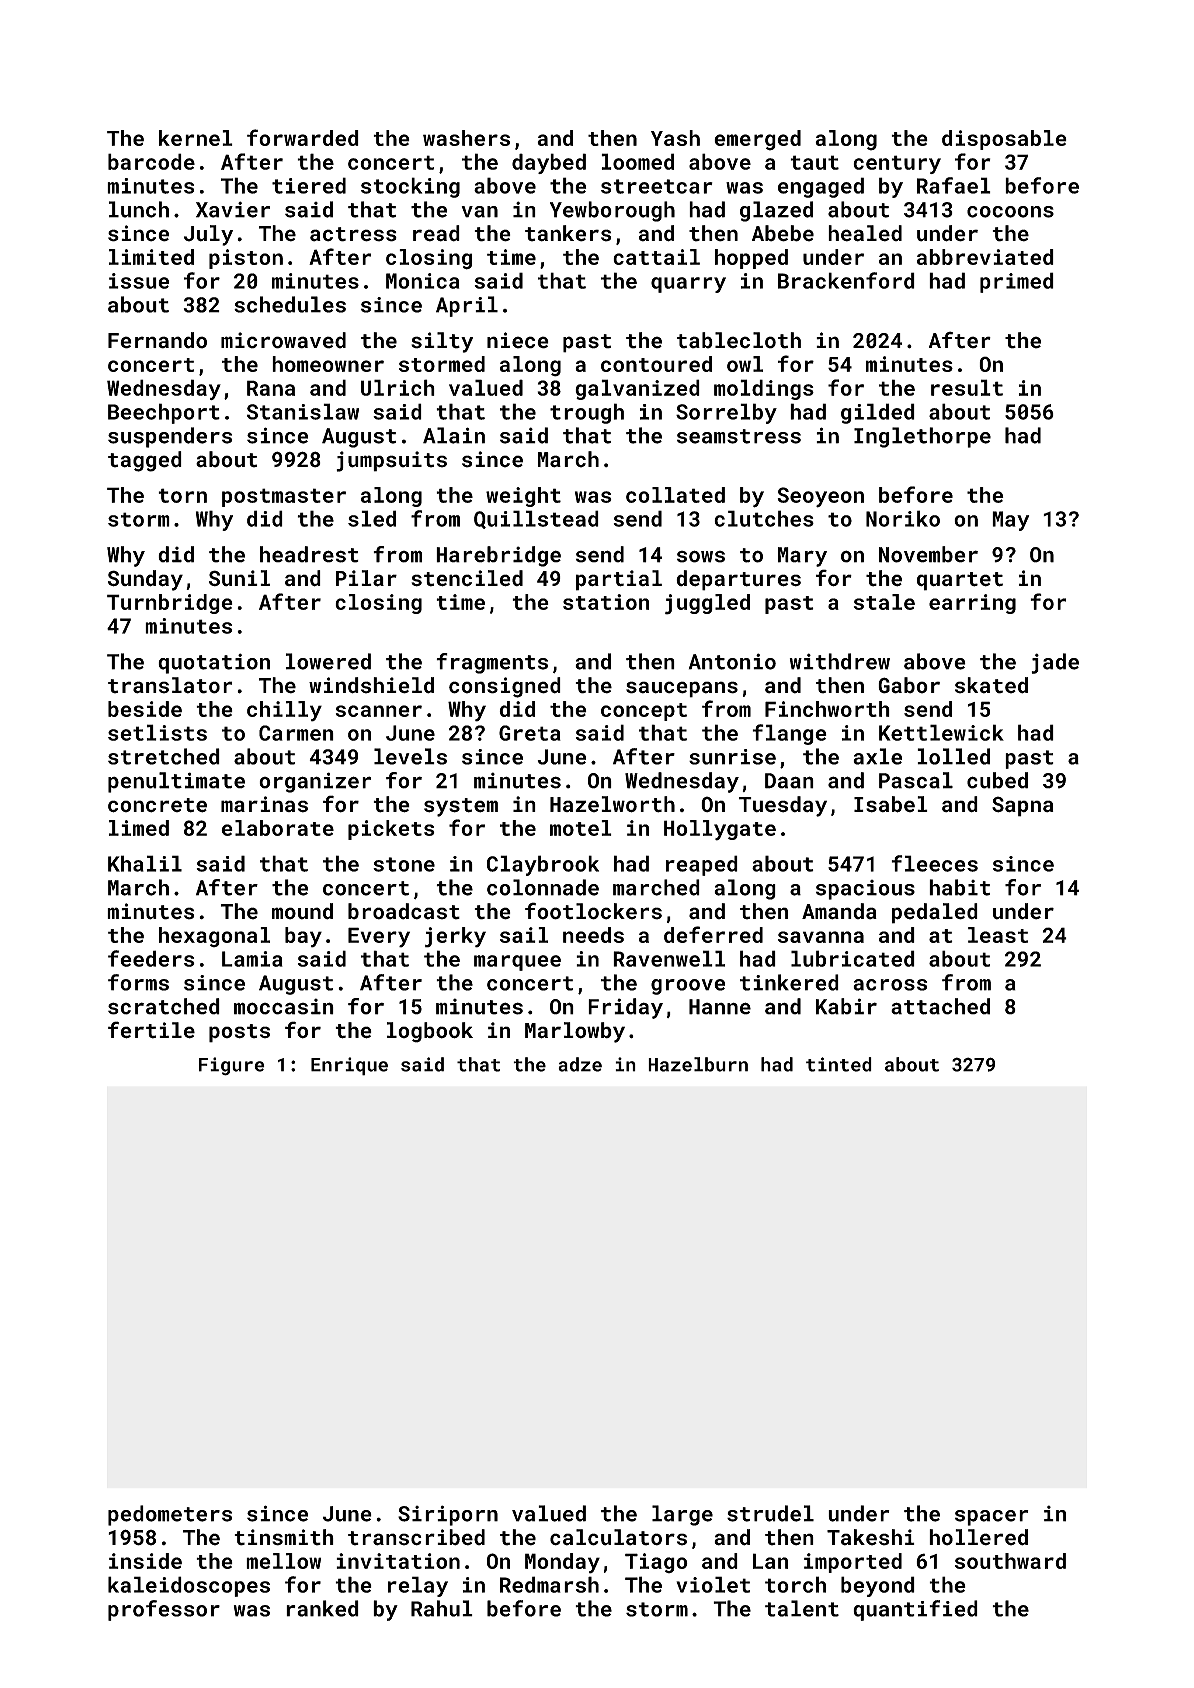 Image resolution: width=1194 pixels, height=1688 pixels. I want to click on withdrew, so click(839, 661).
